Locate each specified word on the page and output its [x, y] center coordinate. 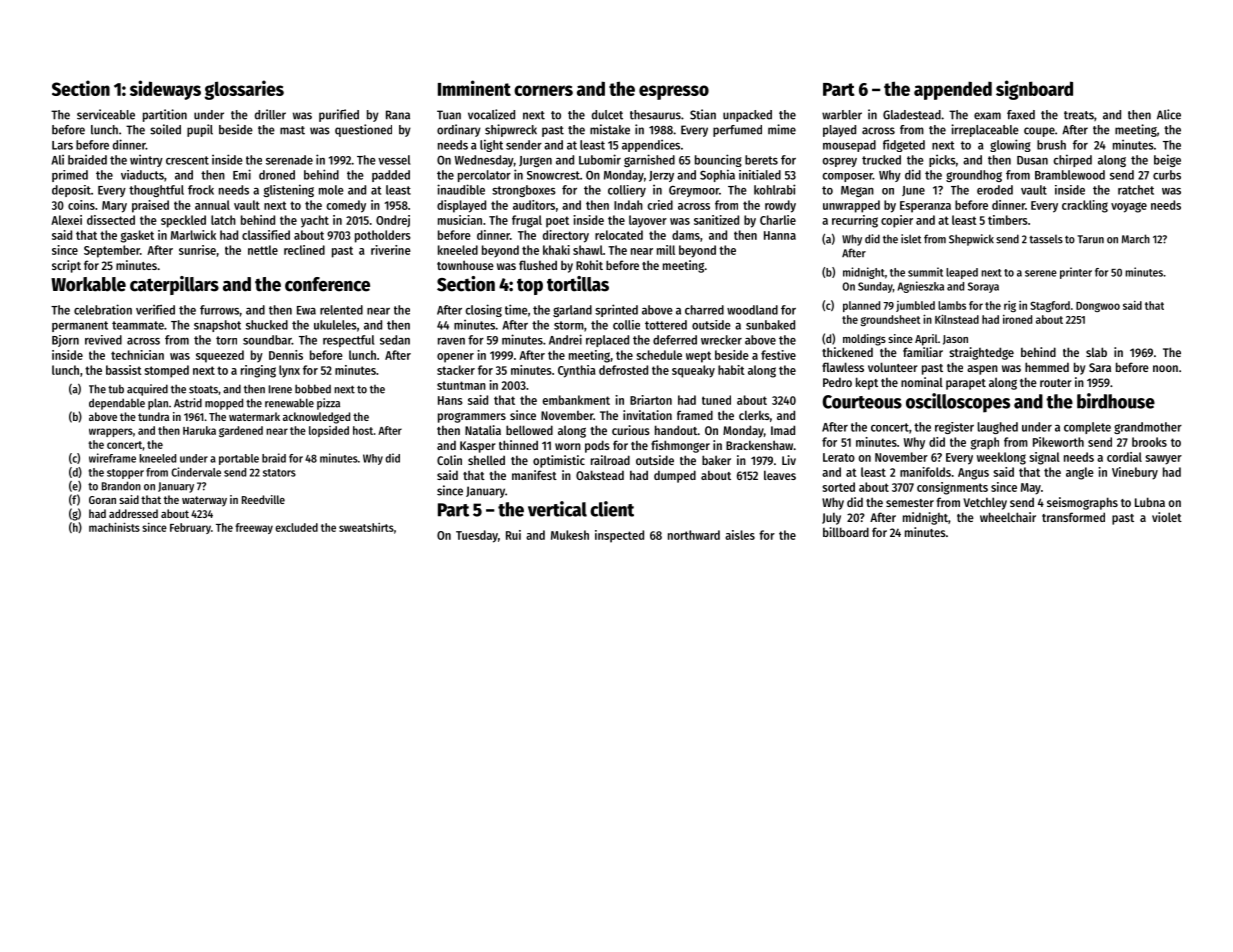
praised [150, 206]
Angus [973, 474]
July [831, 518]
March [1136, 239]
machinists [114, 527]
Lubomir [600, 159]
